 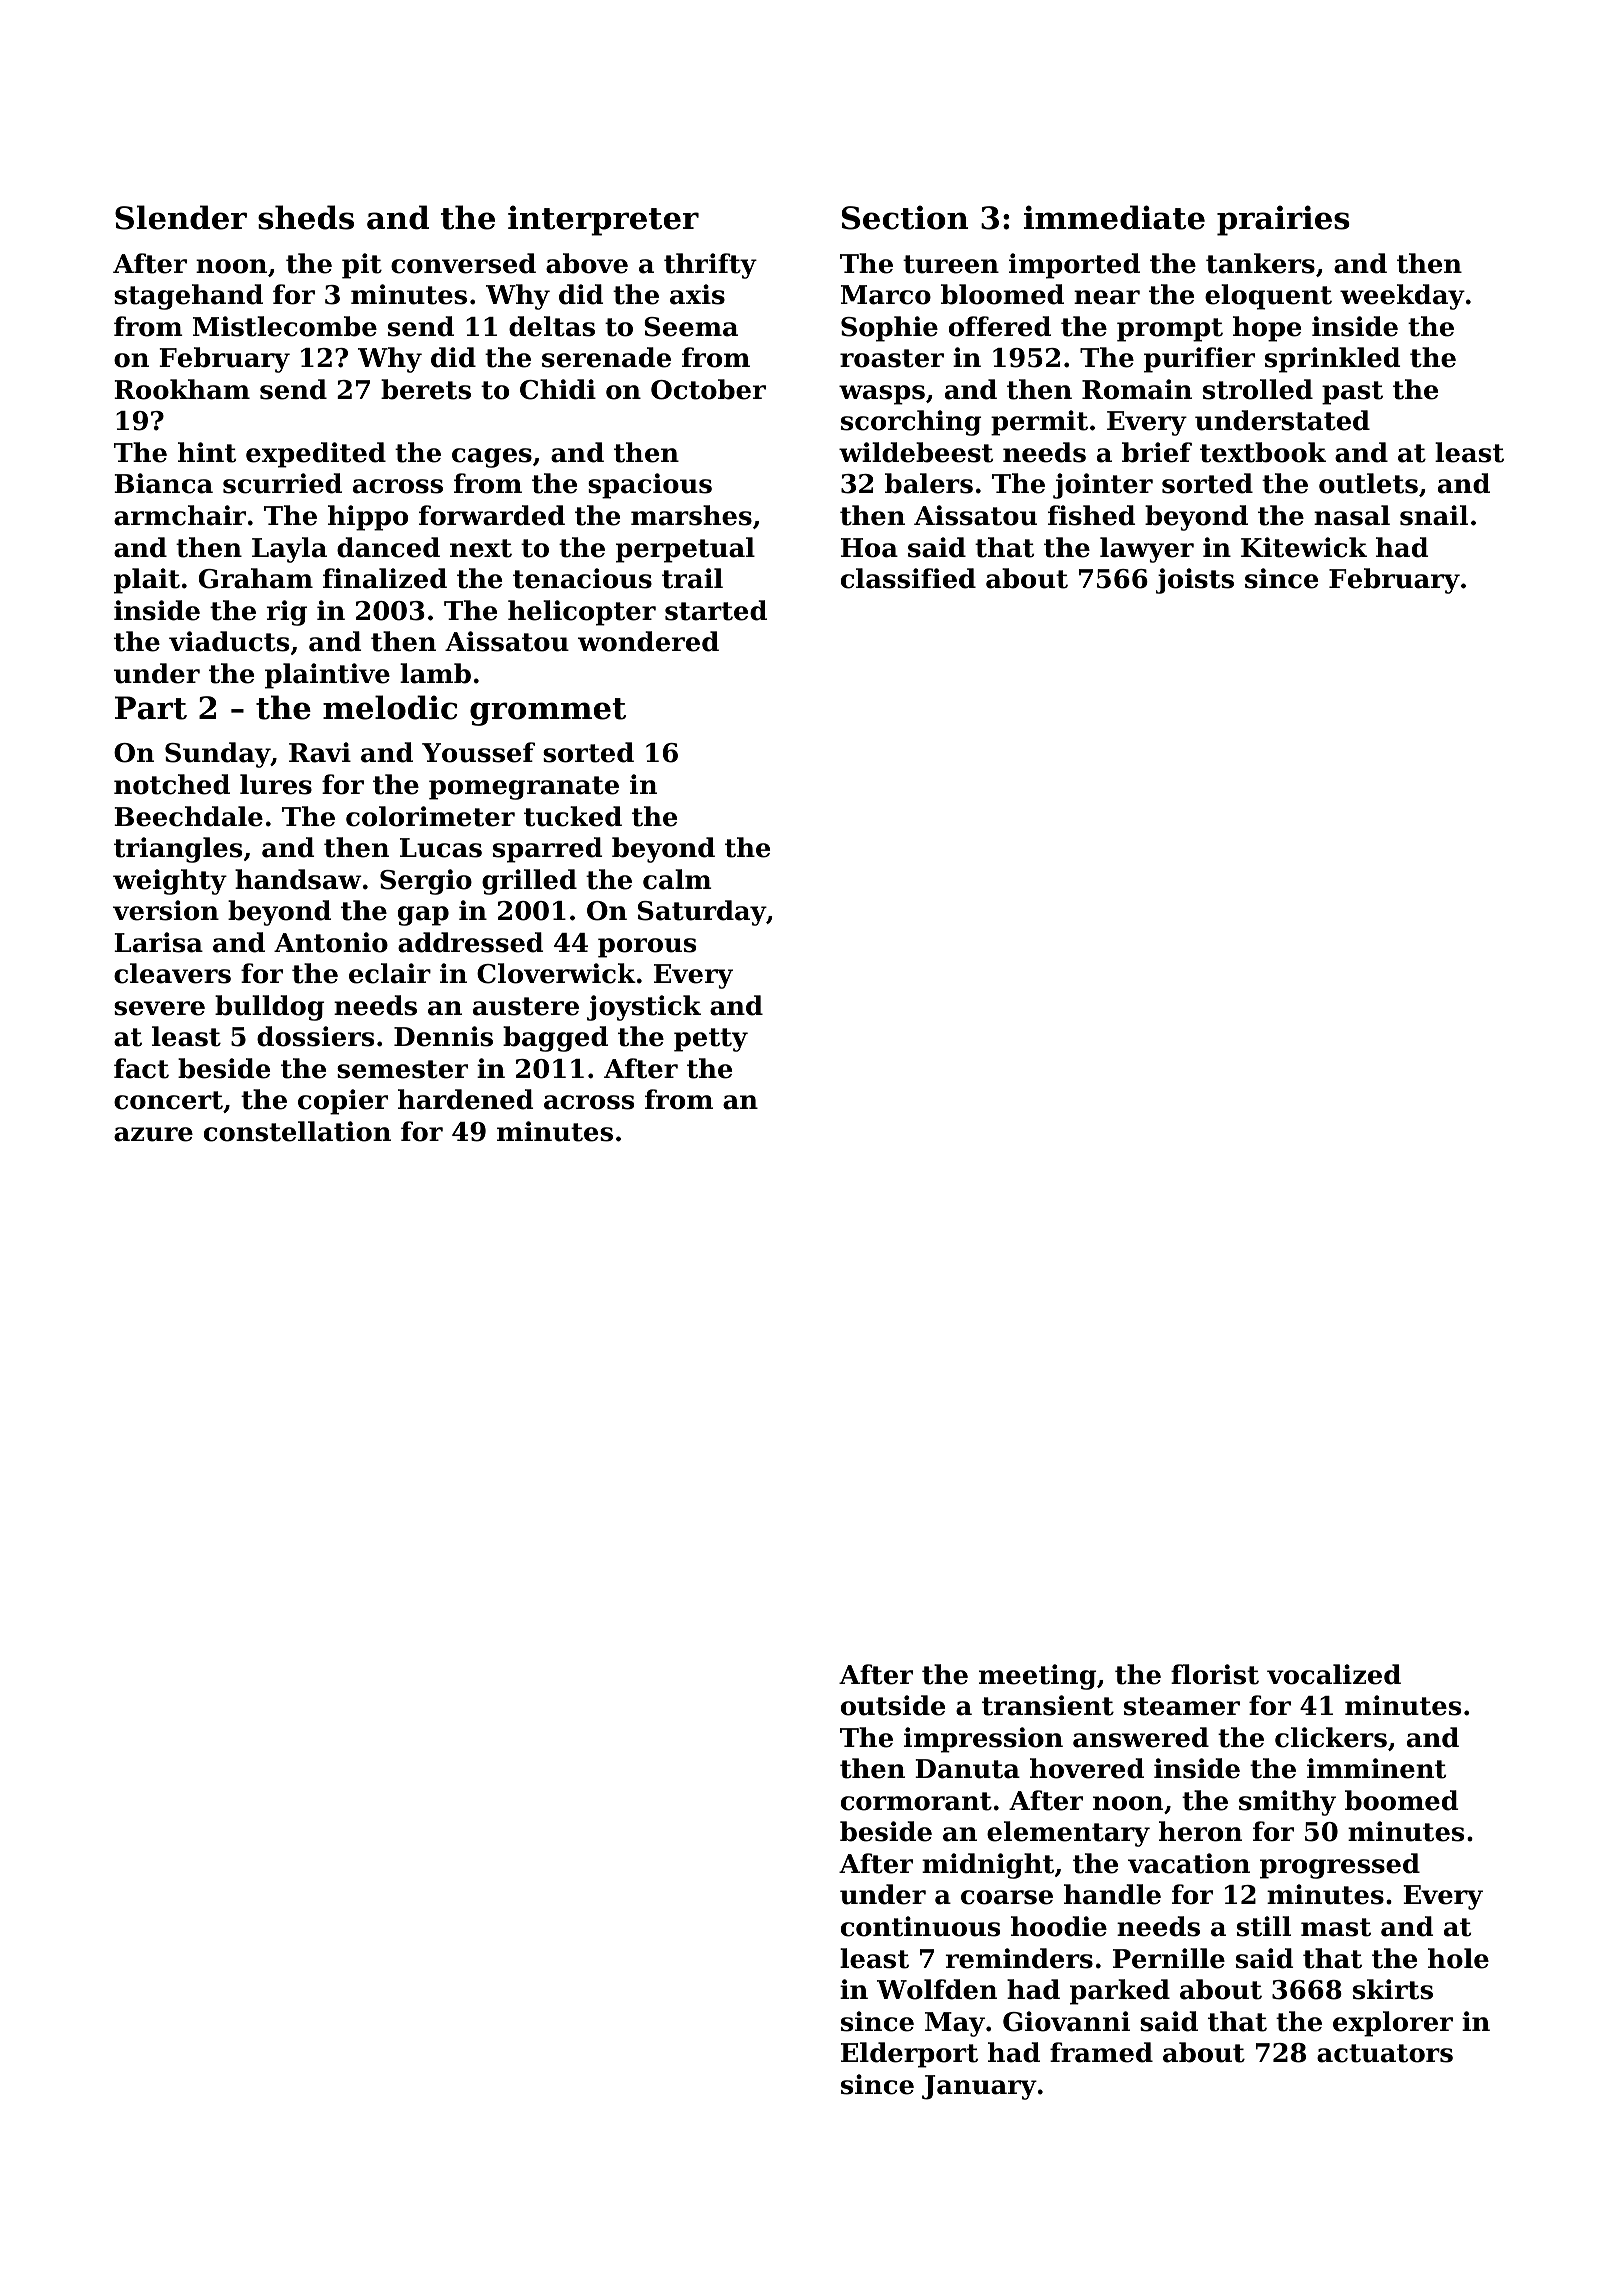 What do you see at coordinates (1334, 1674) in the document?
I see `vocalized` at bounding box center [1334, 1674].
